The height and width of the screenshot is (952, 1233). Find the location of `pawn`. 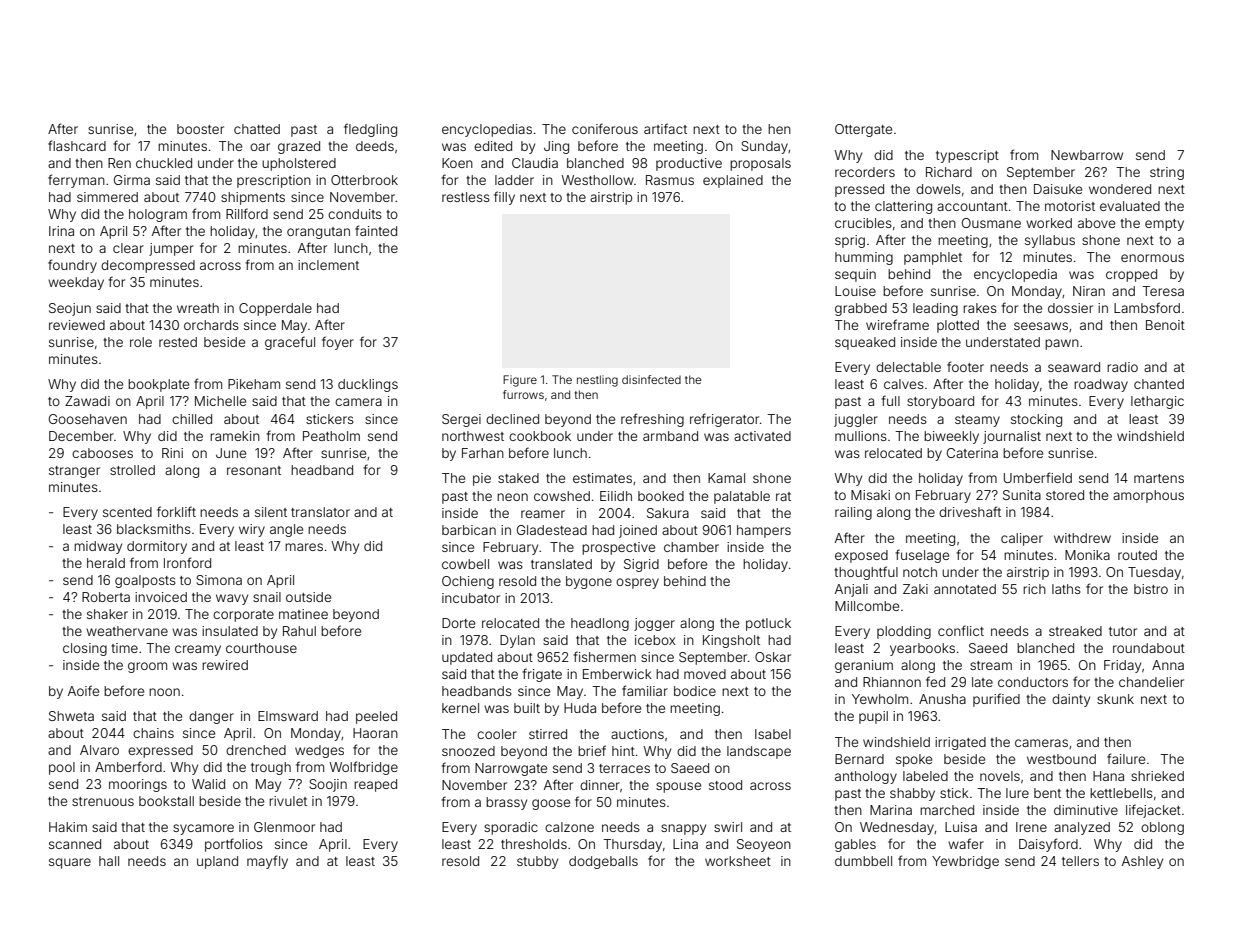

pawn is located at coordinates (1062, 344).
